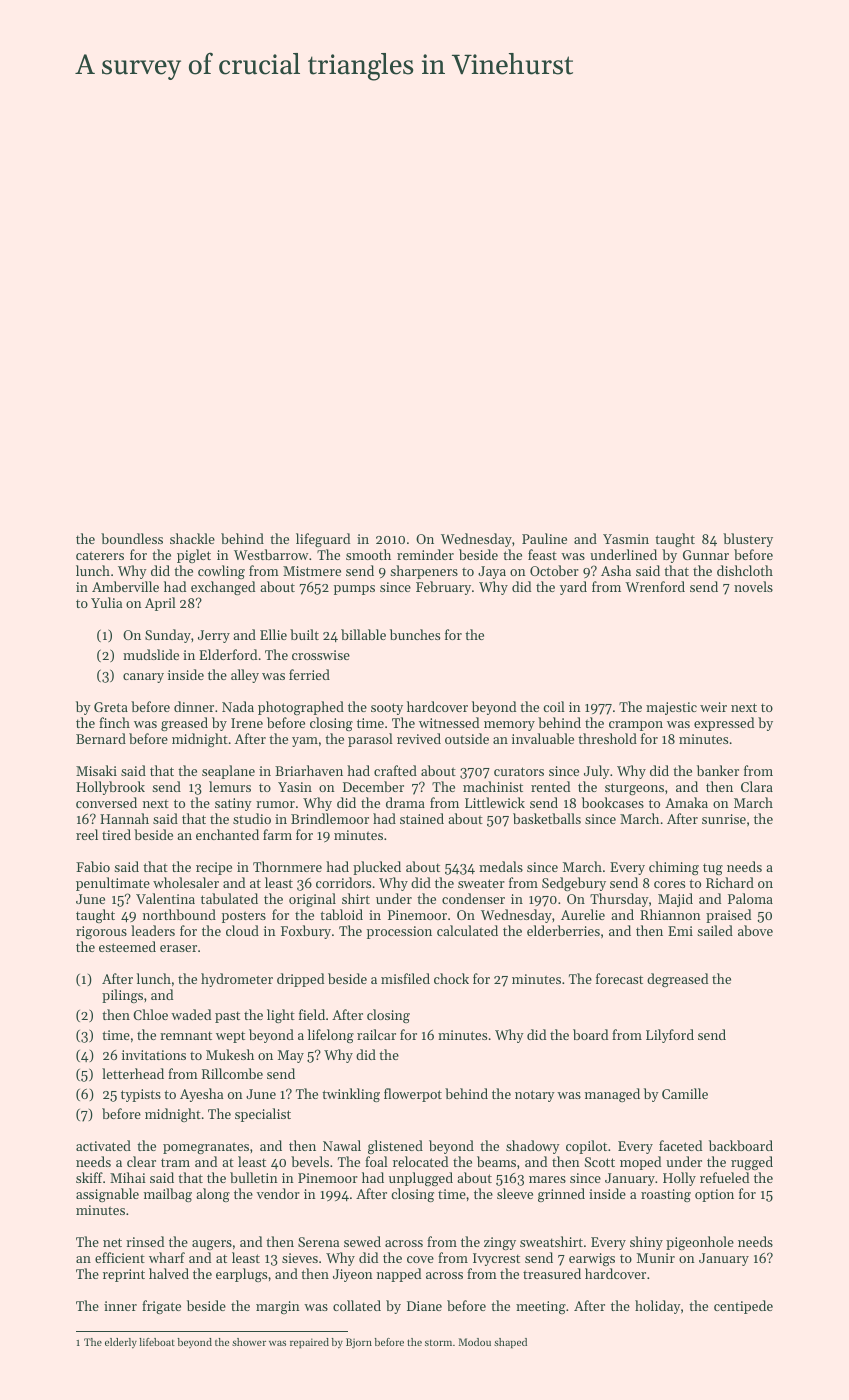  What do you see at coordinates (323, 540) in the page?
I see `lifeguard` at bounding box center [323, 540].
